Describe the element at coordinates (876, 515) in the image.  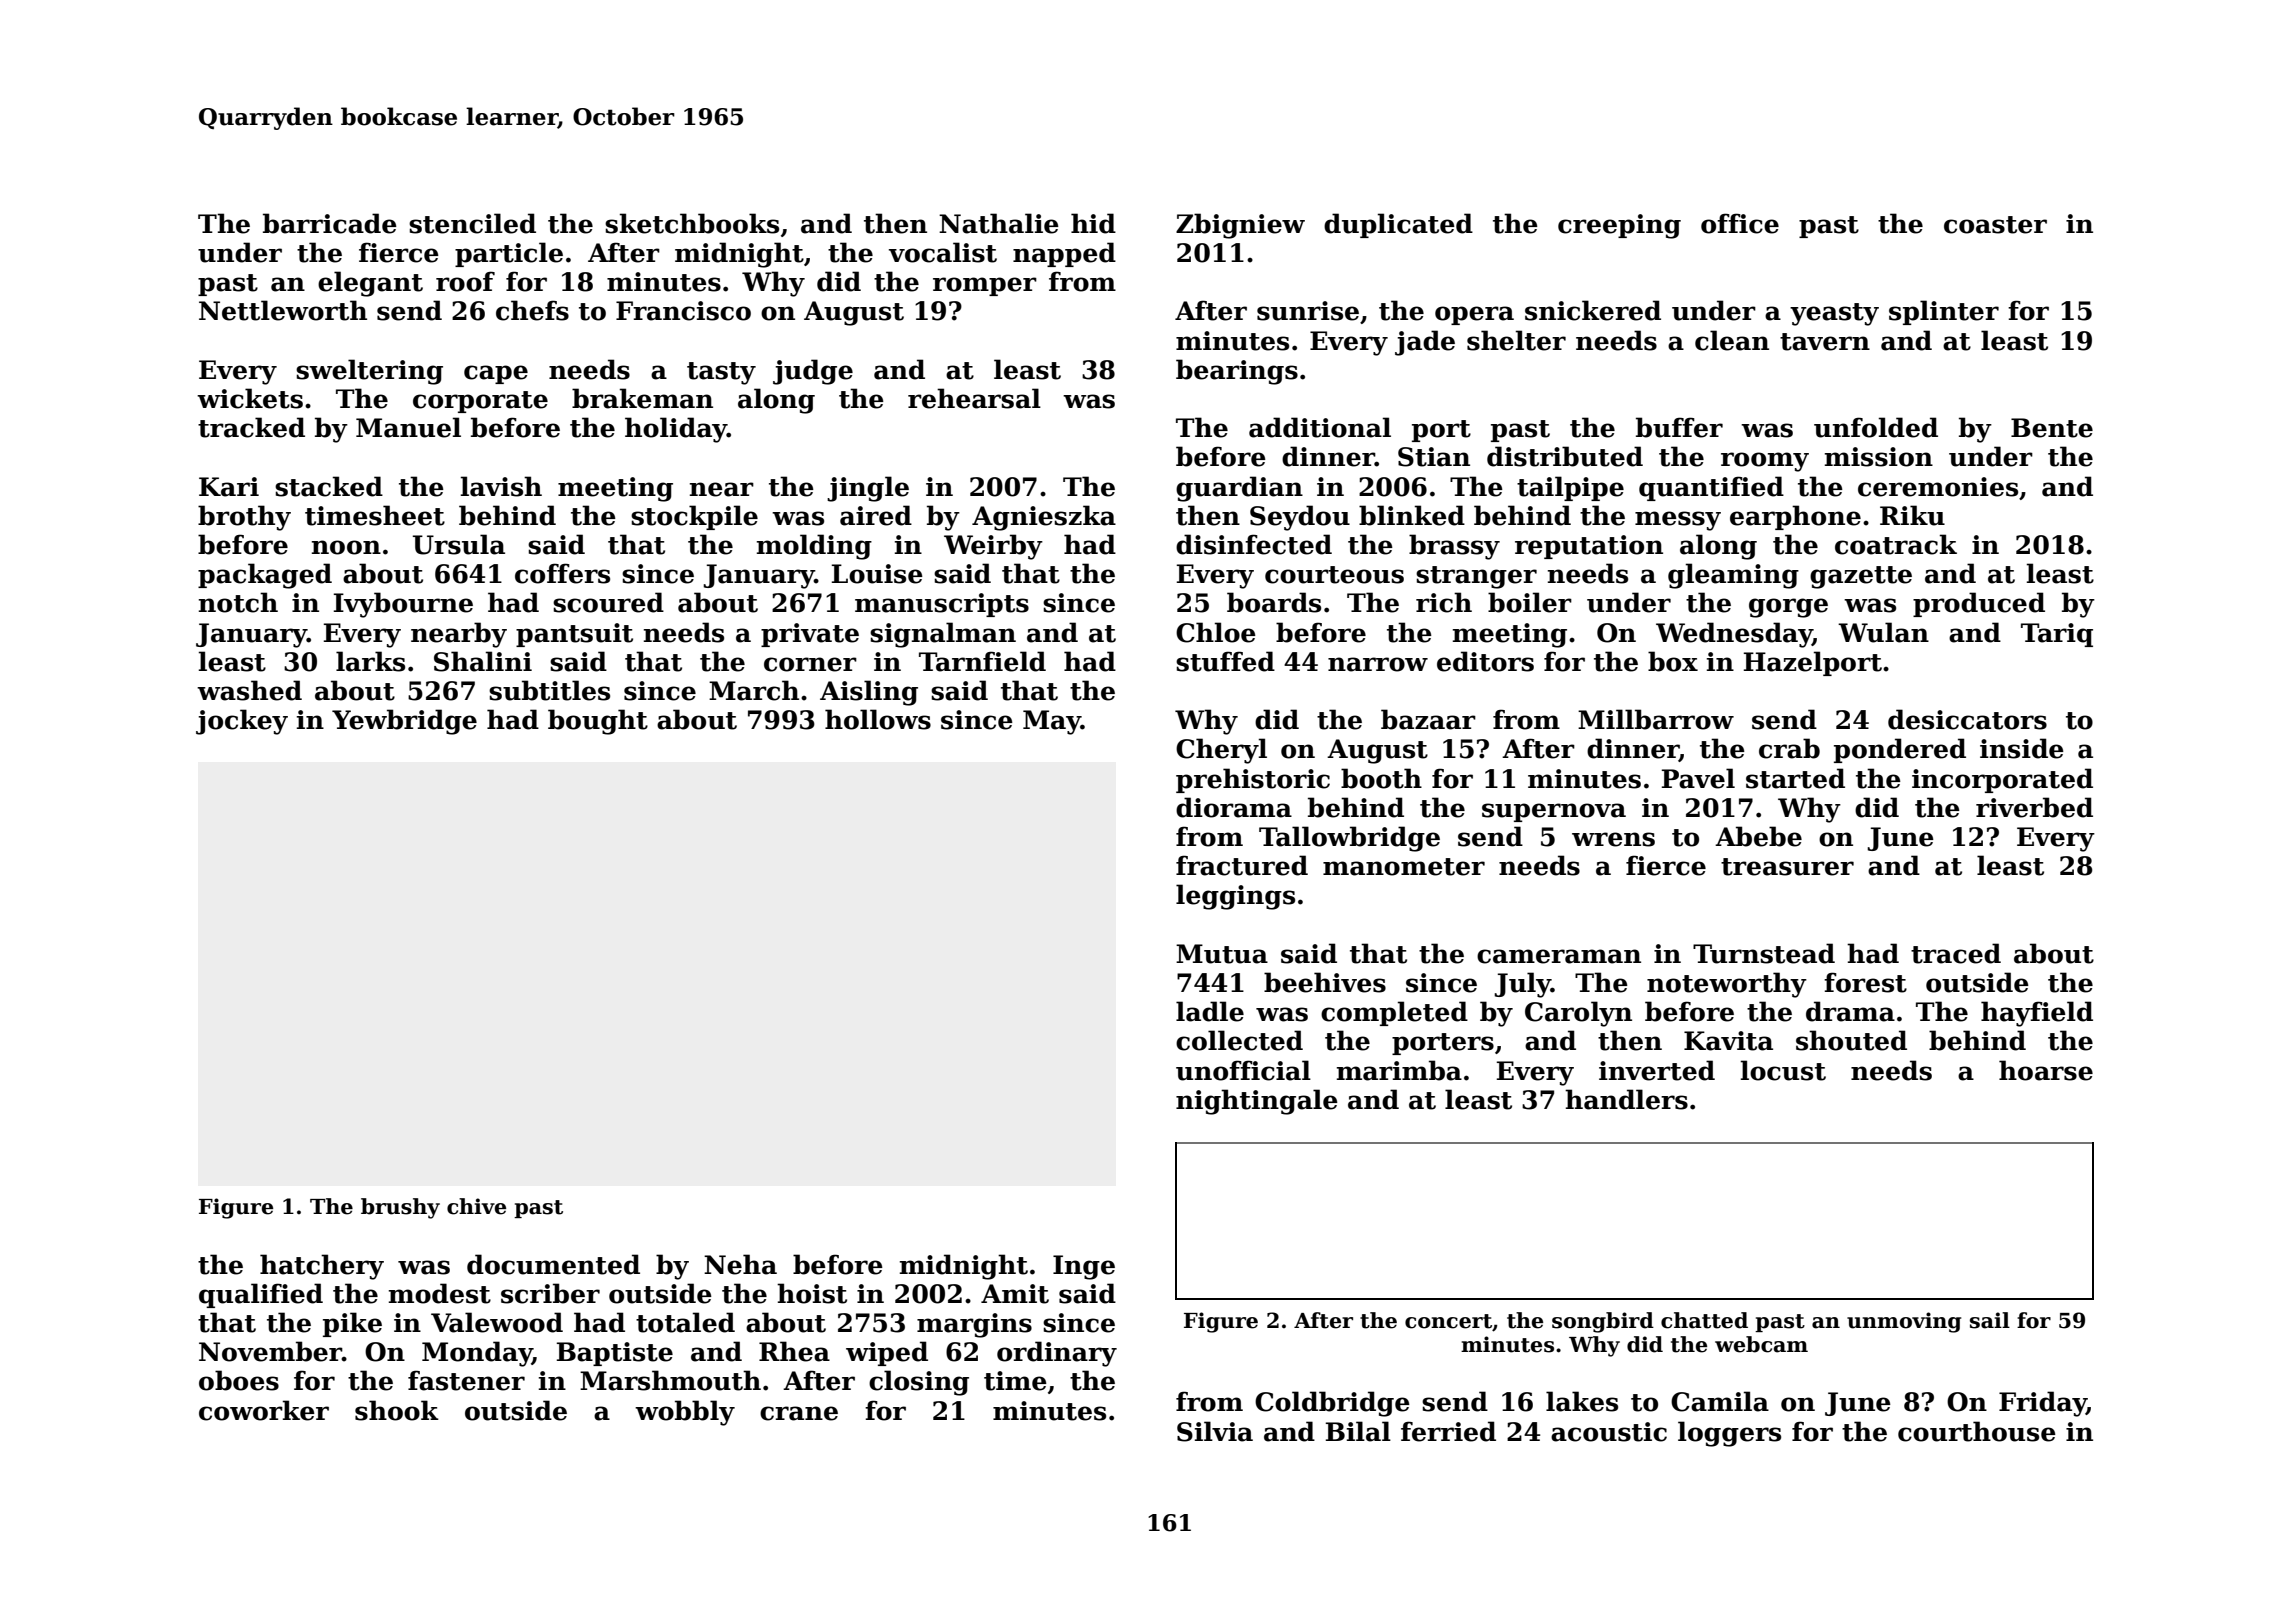
I see `aired` at that location.
